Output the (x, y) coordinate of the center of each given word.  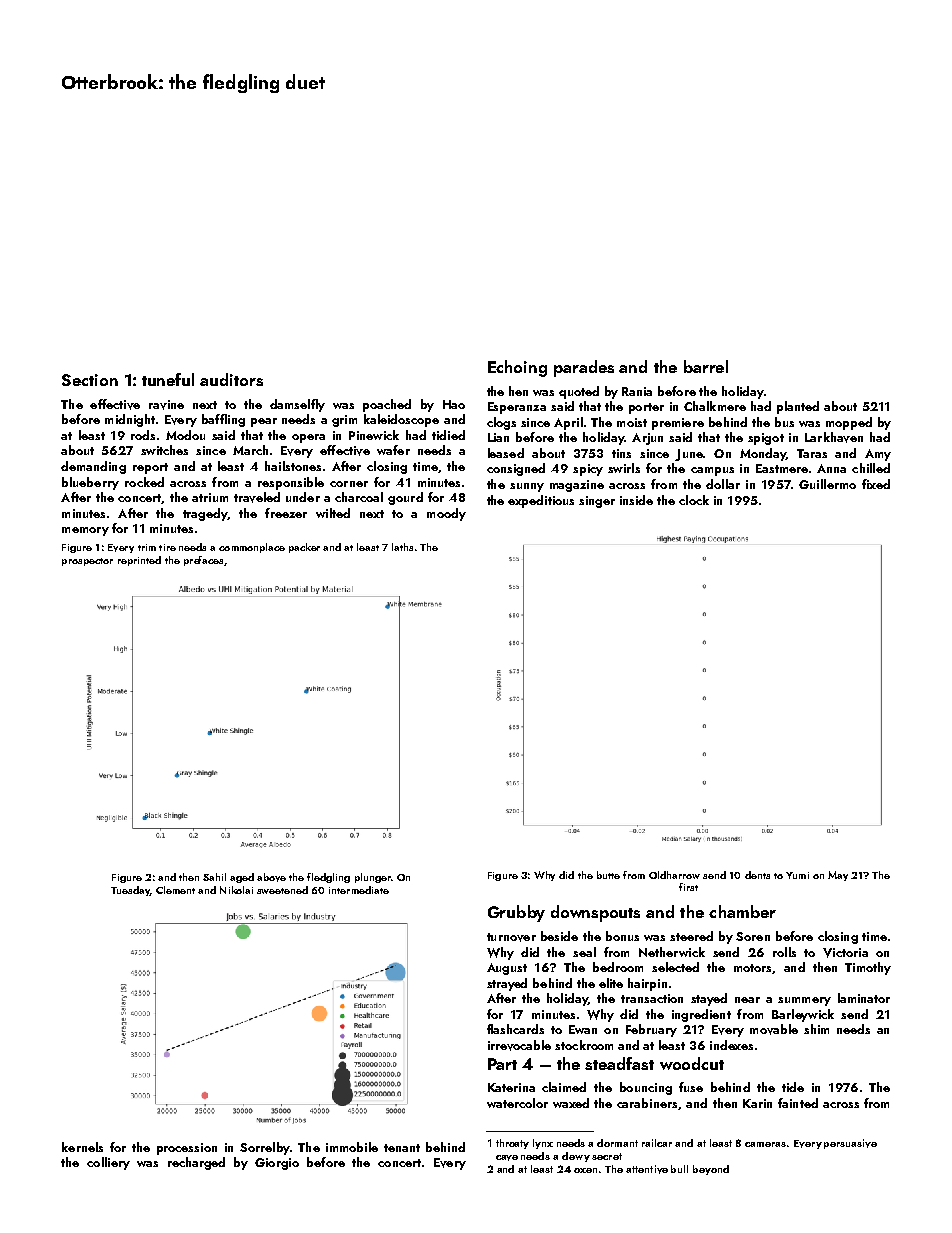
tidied (448, 435)
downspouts (595, 913)
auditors (231, 379)
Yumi (797, 875)
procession (187, 1149)
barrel (706, 366)
